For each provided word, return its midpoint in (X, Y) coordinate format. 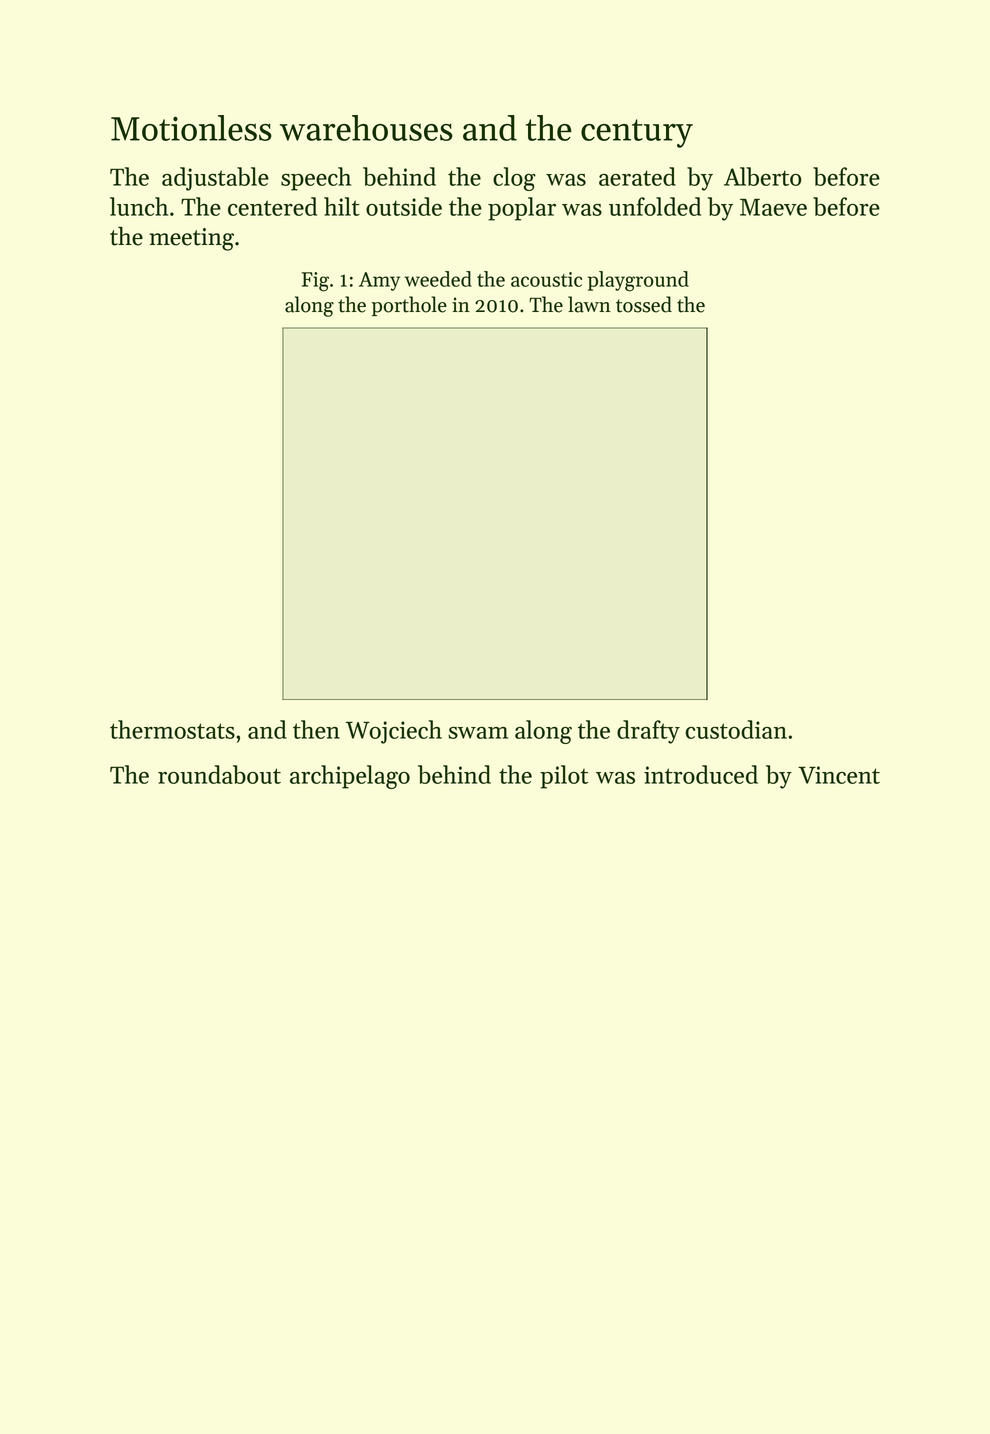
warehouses (366, 128)
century (637, 133)
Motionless (191, 128)
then (316, 729)
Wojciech (394, 732)
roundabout (219, 774)
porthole (409, 306)
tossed (644, 304)
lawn (589, 304)
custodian (736, 729)
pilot (564, 777)
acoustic (546, 279)
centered (272, 206)
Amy (379, 281)
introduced (701, 774)
